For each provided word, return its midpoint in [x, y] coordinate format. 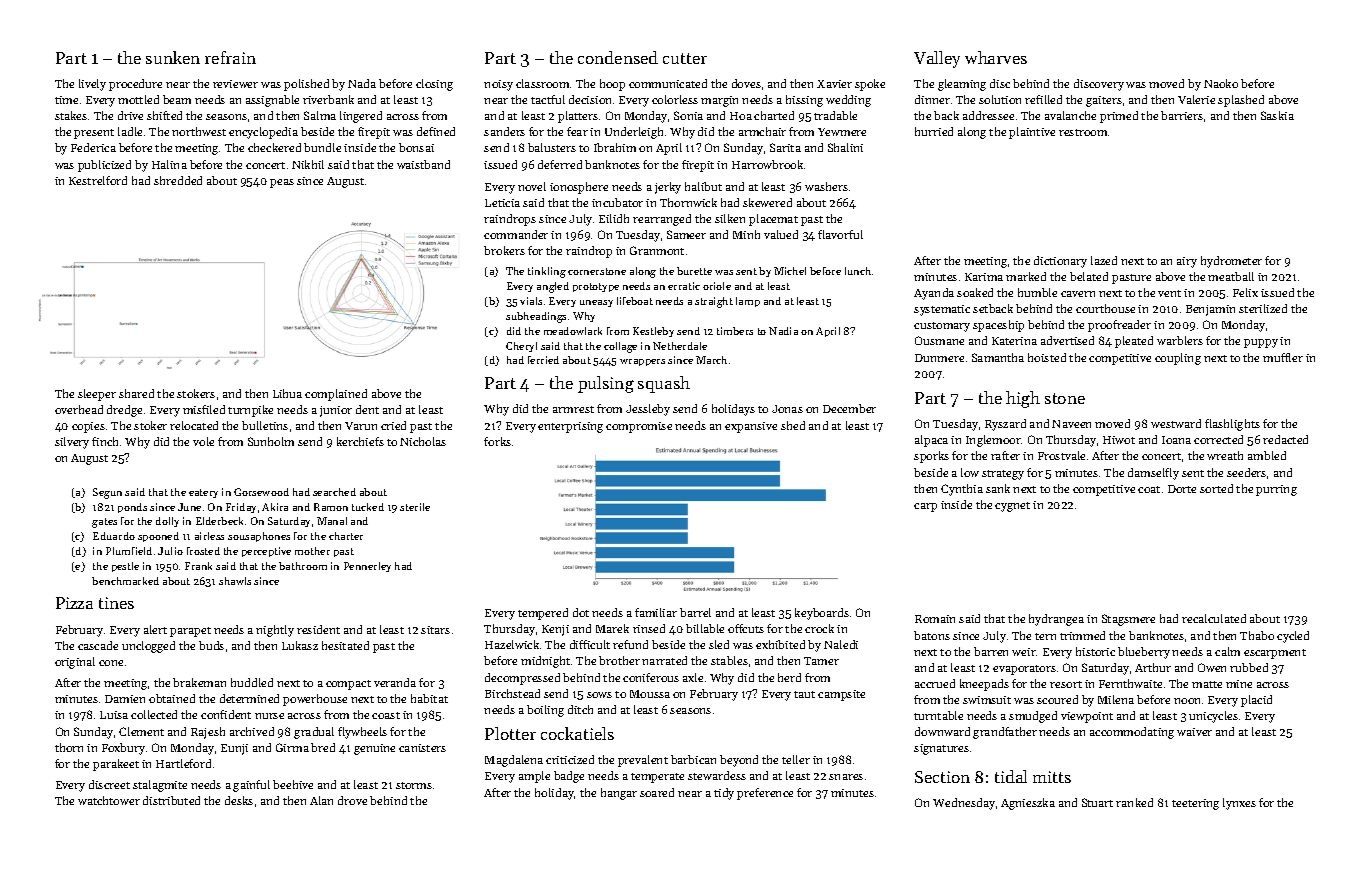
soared [657, 792]
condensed [618, 57]
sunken [173, 57]
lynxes [1239, 804]
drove [352, 800]
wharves [996, 57]
